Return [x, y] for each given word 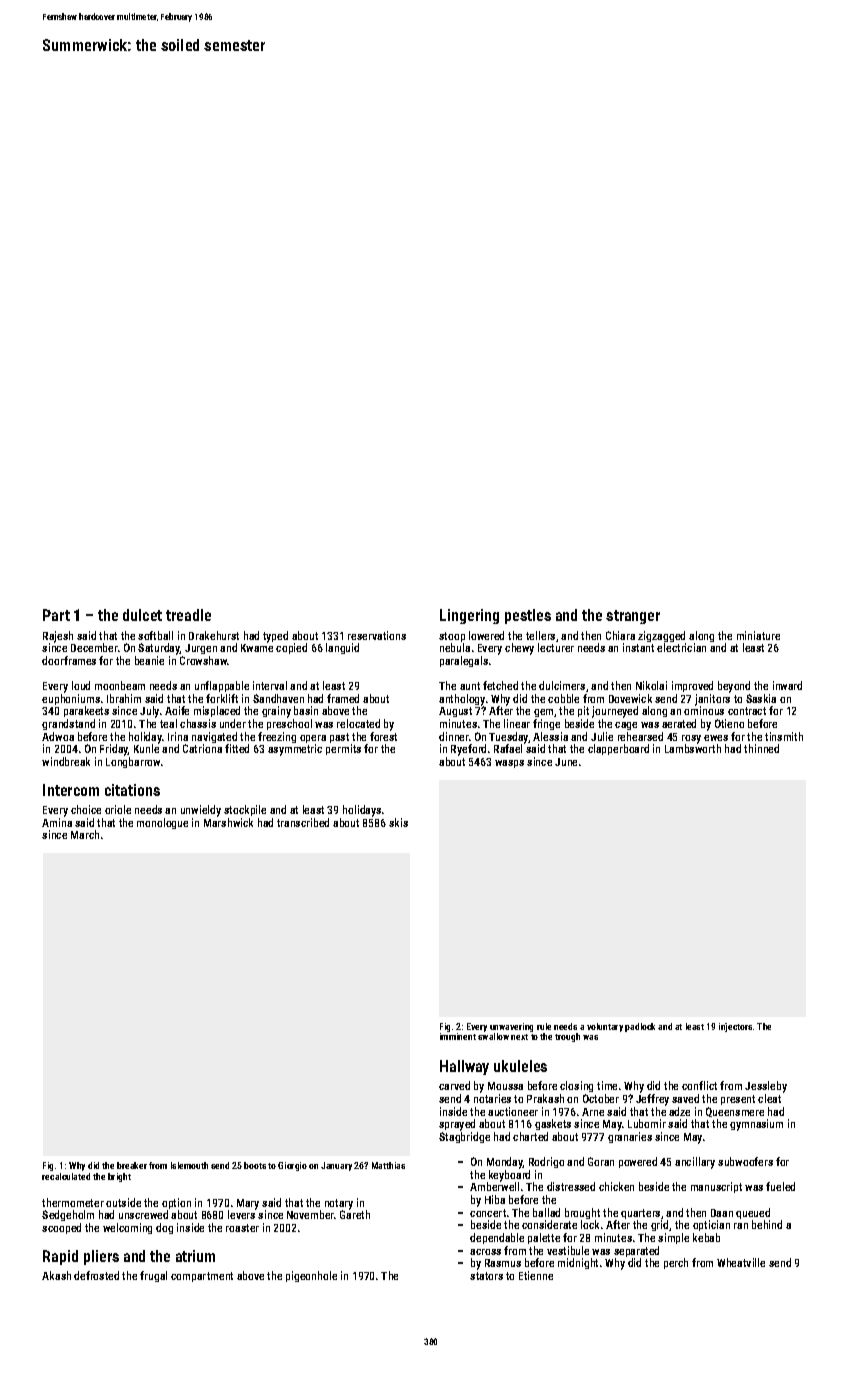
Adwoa [58, 736]
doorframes [69, 660]
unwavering [511, 1027]
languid [342, 648]
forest [383, 736]
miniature [758, 635]
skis [398, 822]
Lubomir [647, 1123]
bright [119, 1177]
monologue [162, 823]
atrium [195, 1256]
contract [747, 711]
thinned [761, 748]
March [85, 834]
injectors [735, 1027]
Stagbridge [464, 1137]
